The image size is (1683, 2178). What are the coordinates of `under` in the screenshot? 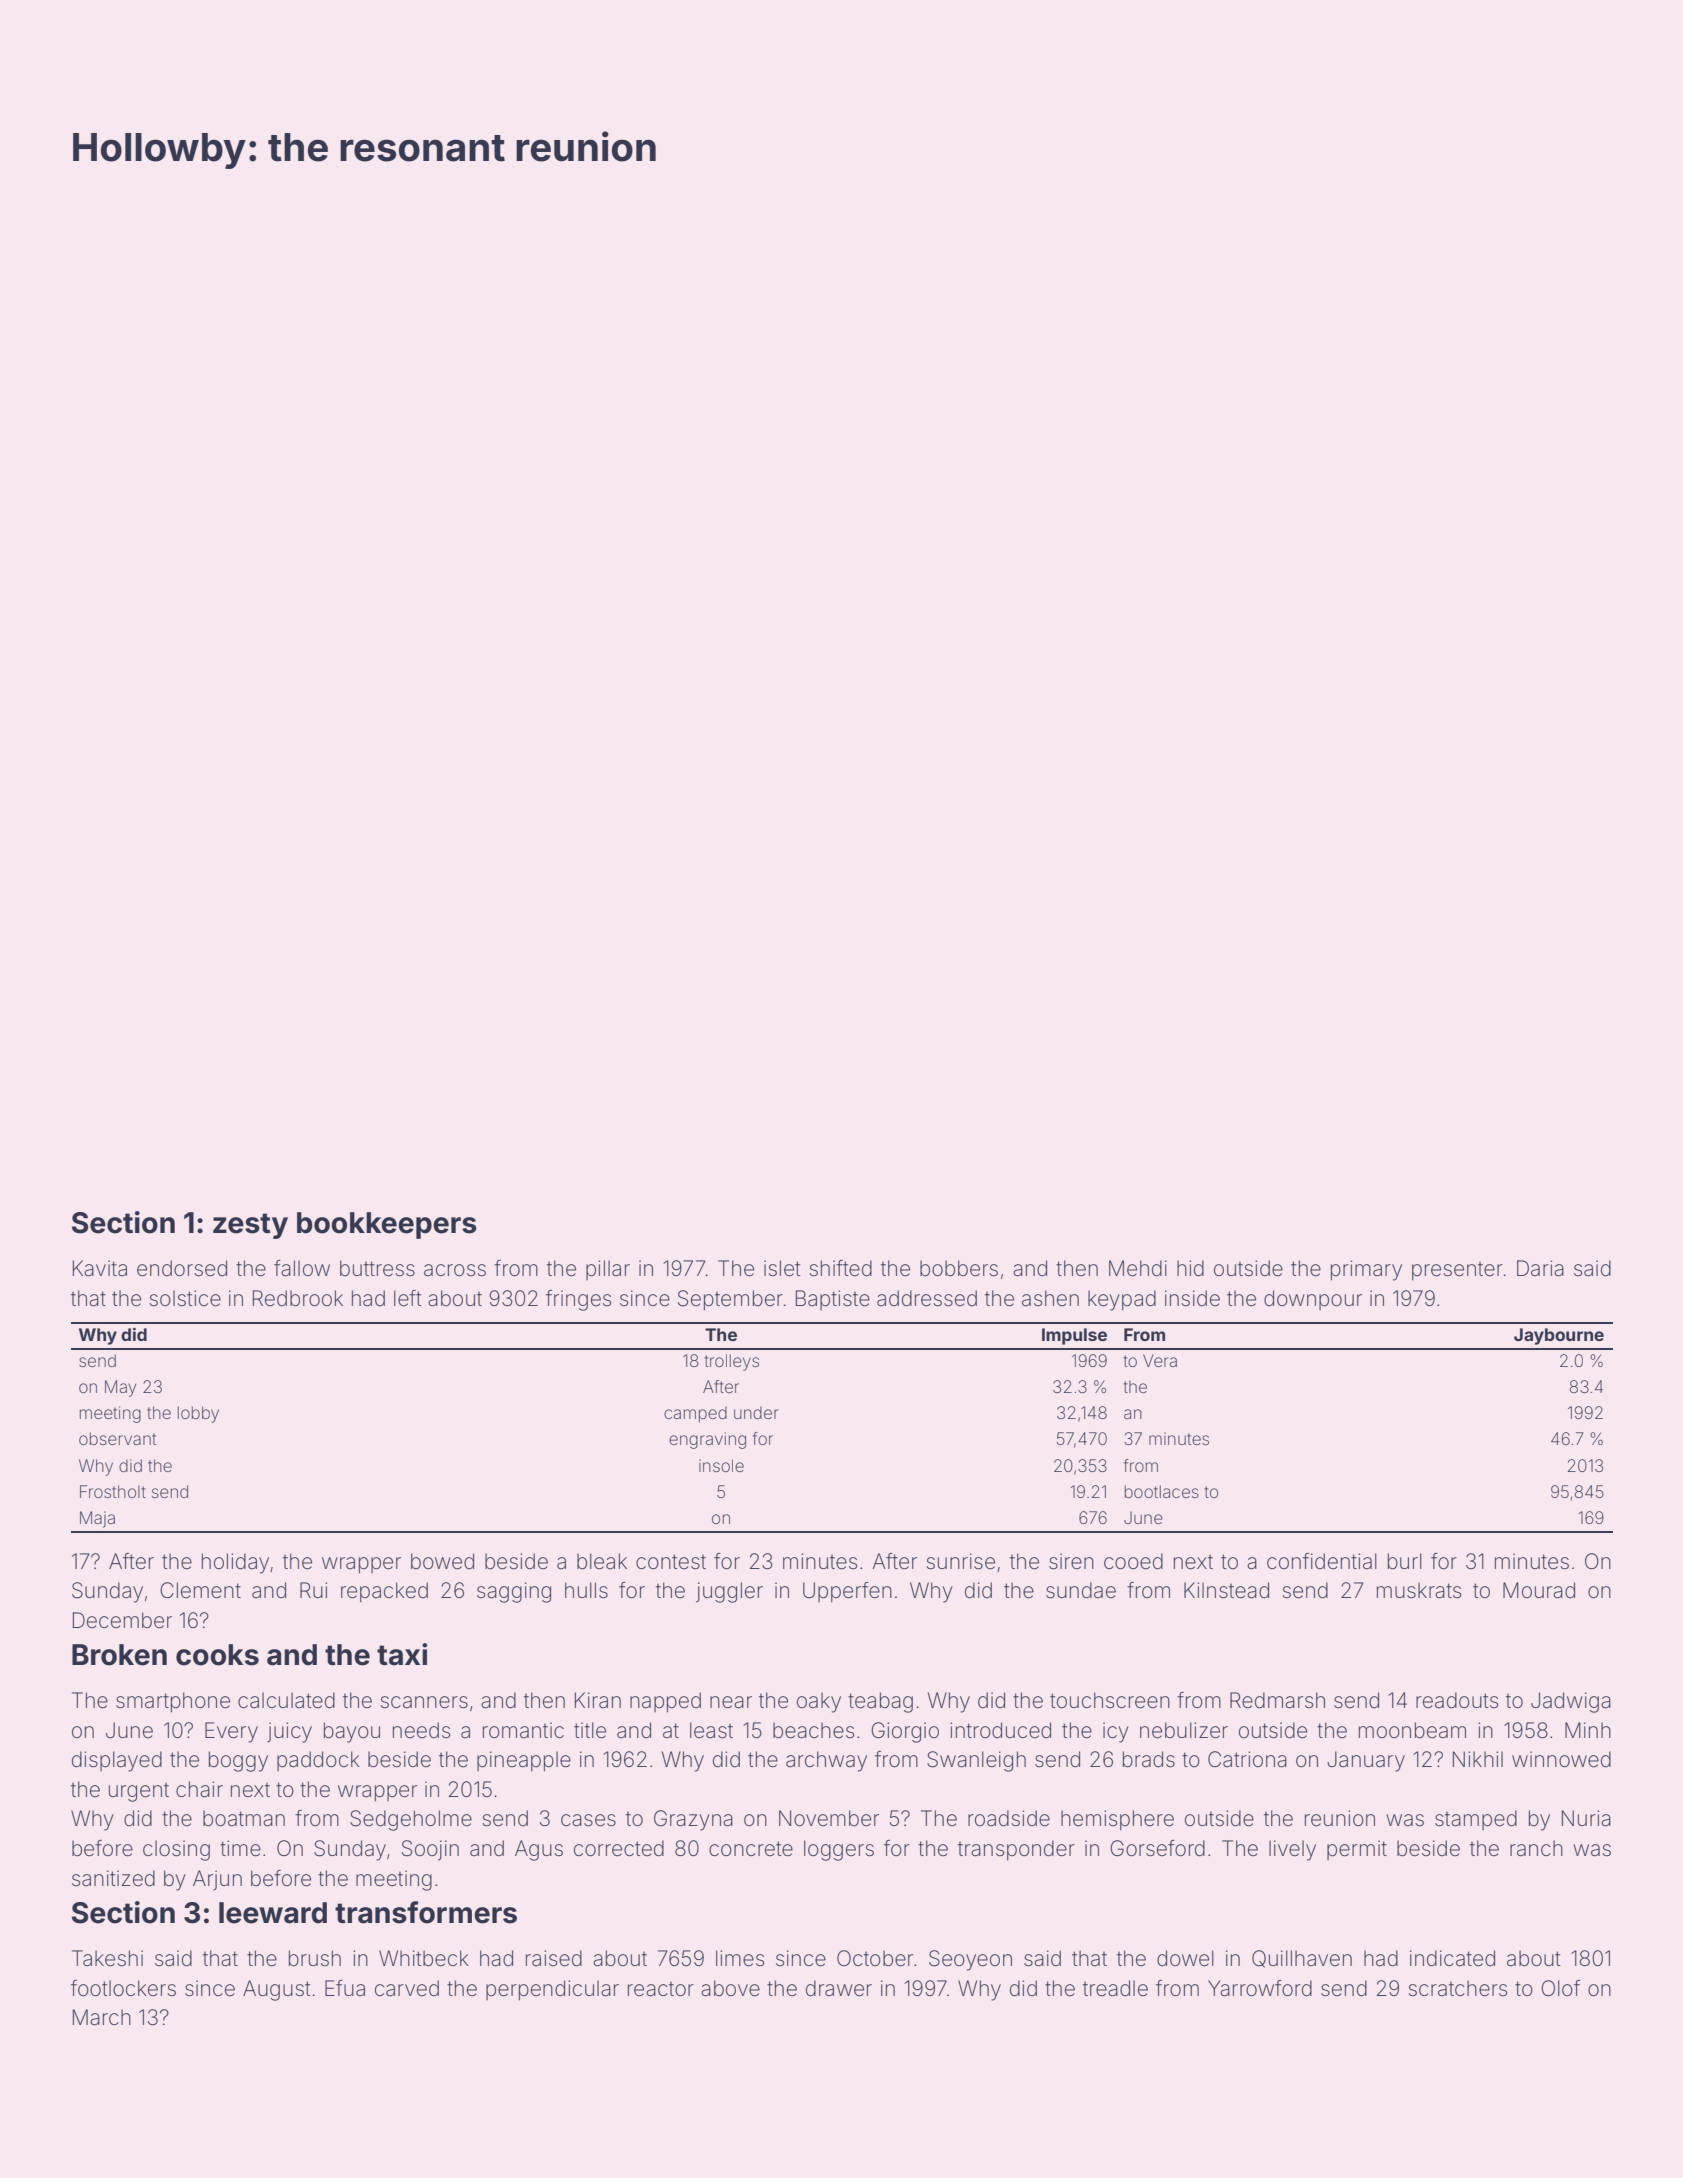 It's located at (756, 1412).
